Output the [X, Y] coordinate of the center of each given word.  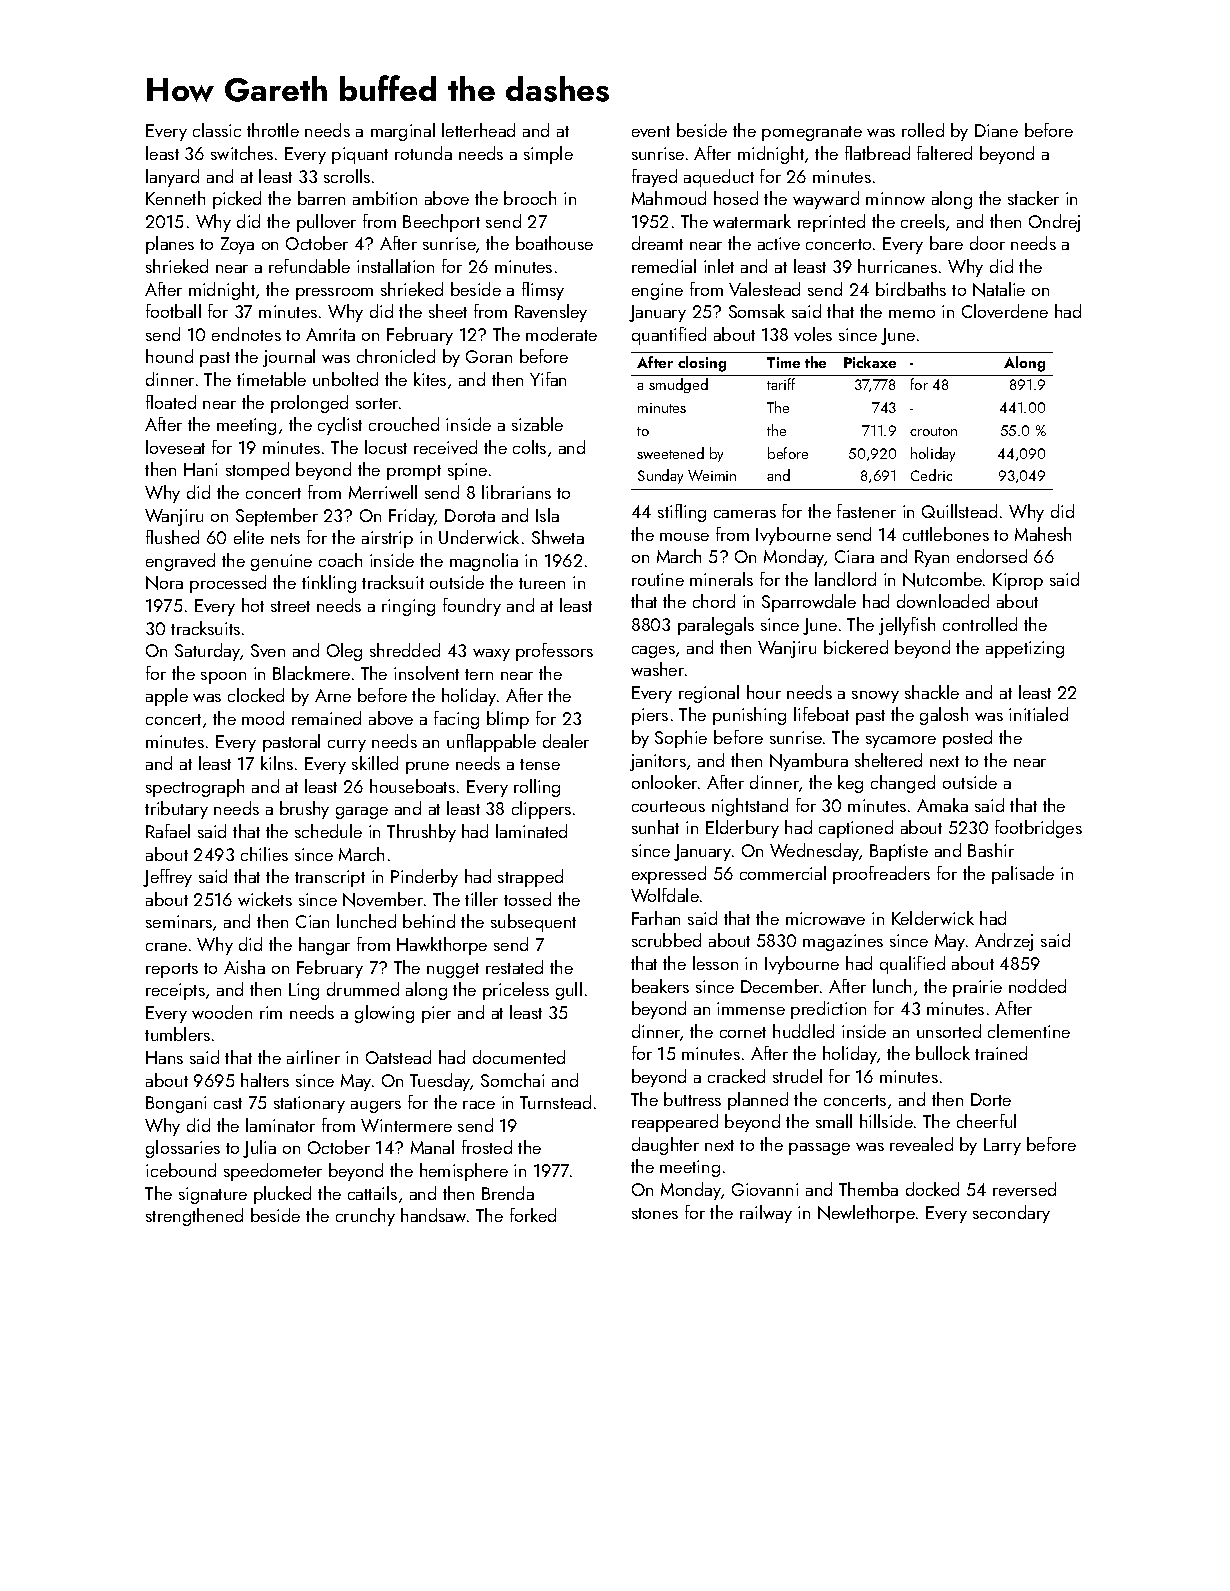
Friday [412, 517]
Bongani [176, 1104]
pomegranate [812, 133]
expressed [669, 875]
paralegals [716, 626]
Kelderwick [933, 918]
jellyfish [907, 626]
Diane [996, 130]
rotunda [423, 153]
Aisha [244, 967]
